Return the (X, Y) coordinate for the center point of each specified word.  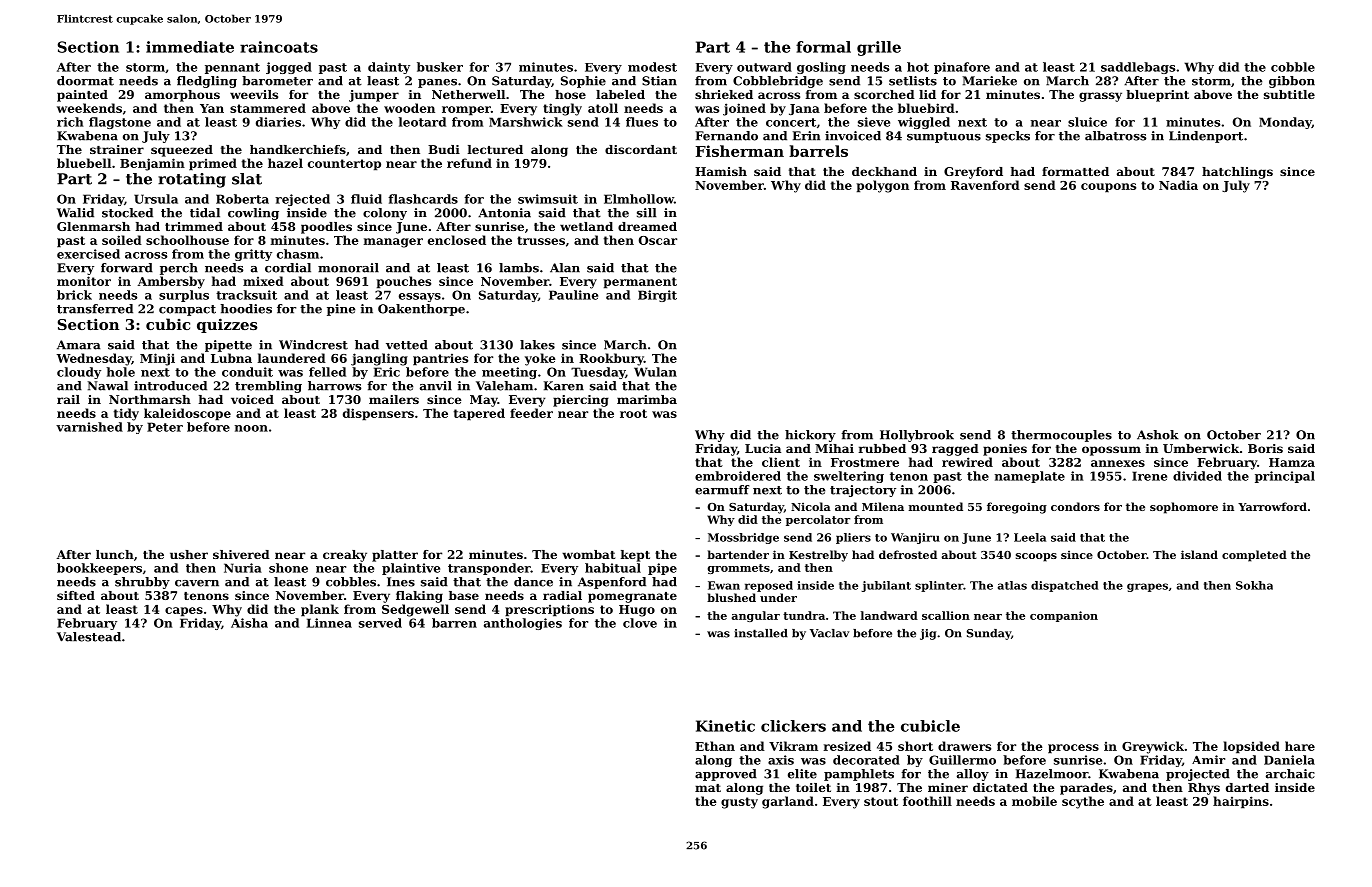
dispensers (378, 414)
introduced (170, 386)
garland (788, 802)
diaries (278, 122)
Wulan (655, 372)
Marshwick (526, 122)
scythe (1083, 802)
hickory (810, 436)
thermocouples (1061, 436)
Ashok (1158, 435)
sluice (1087, 122)
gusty (739, 803)
